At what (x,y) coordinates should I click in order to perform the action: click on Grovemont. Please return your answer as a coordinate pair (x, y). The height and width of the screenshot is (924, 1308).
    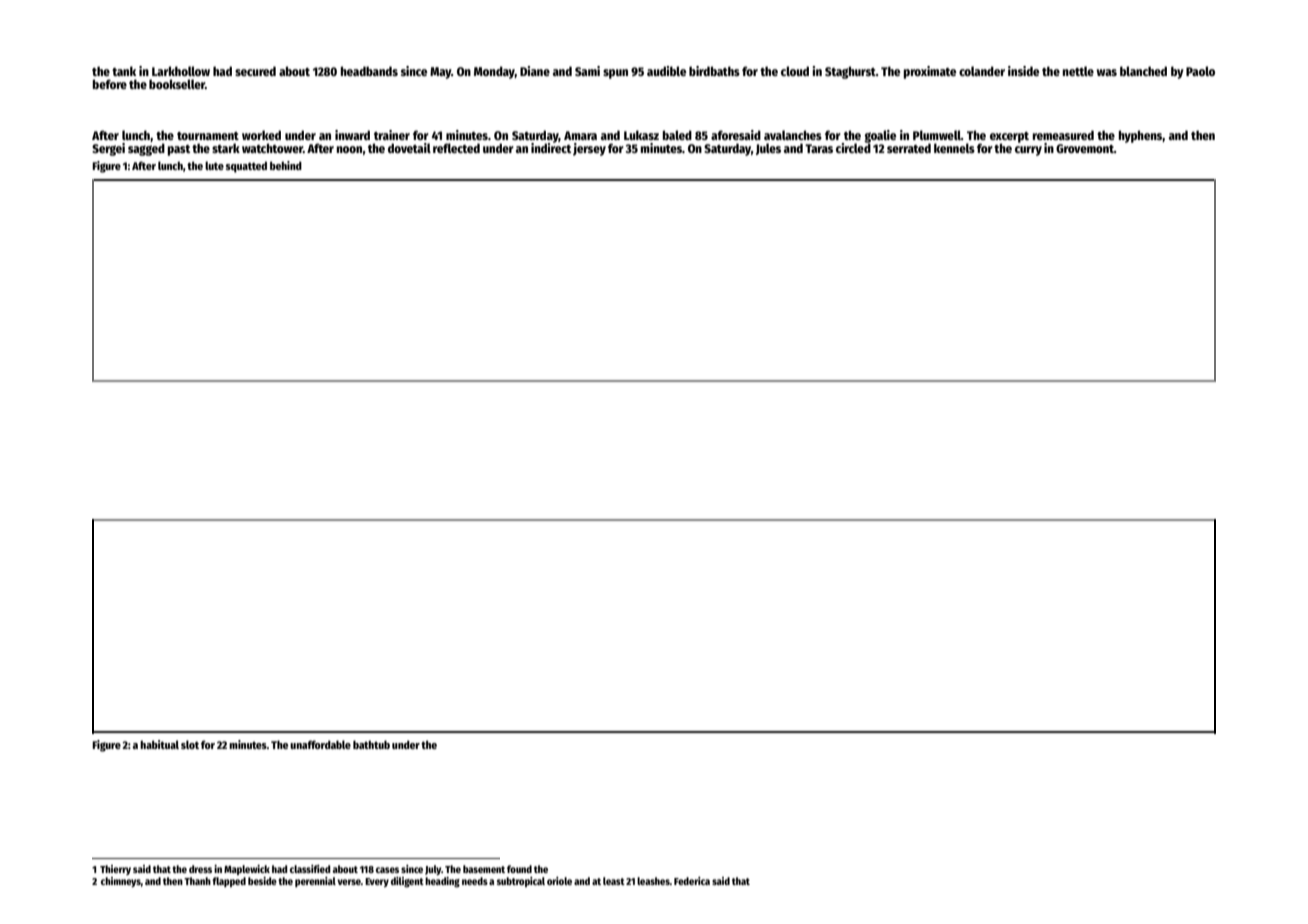
    Looking at the image, I should click on (1085, 148).
